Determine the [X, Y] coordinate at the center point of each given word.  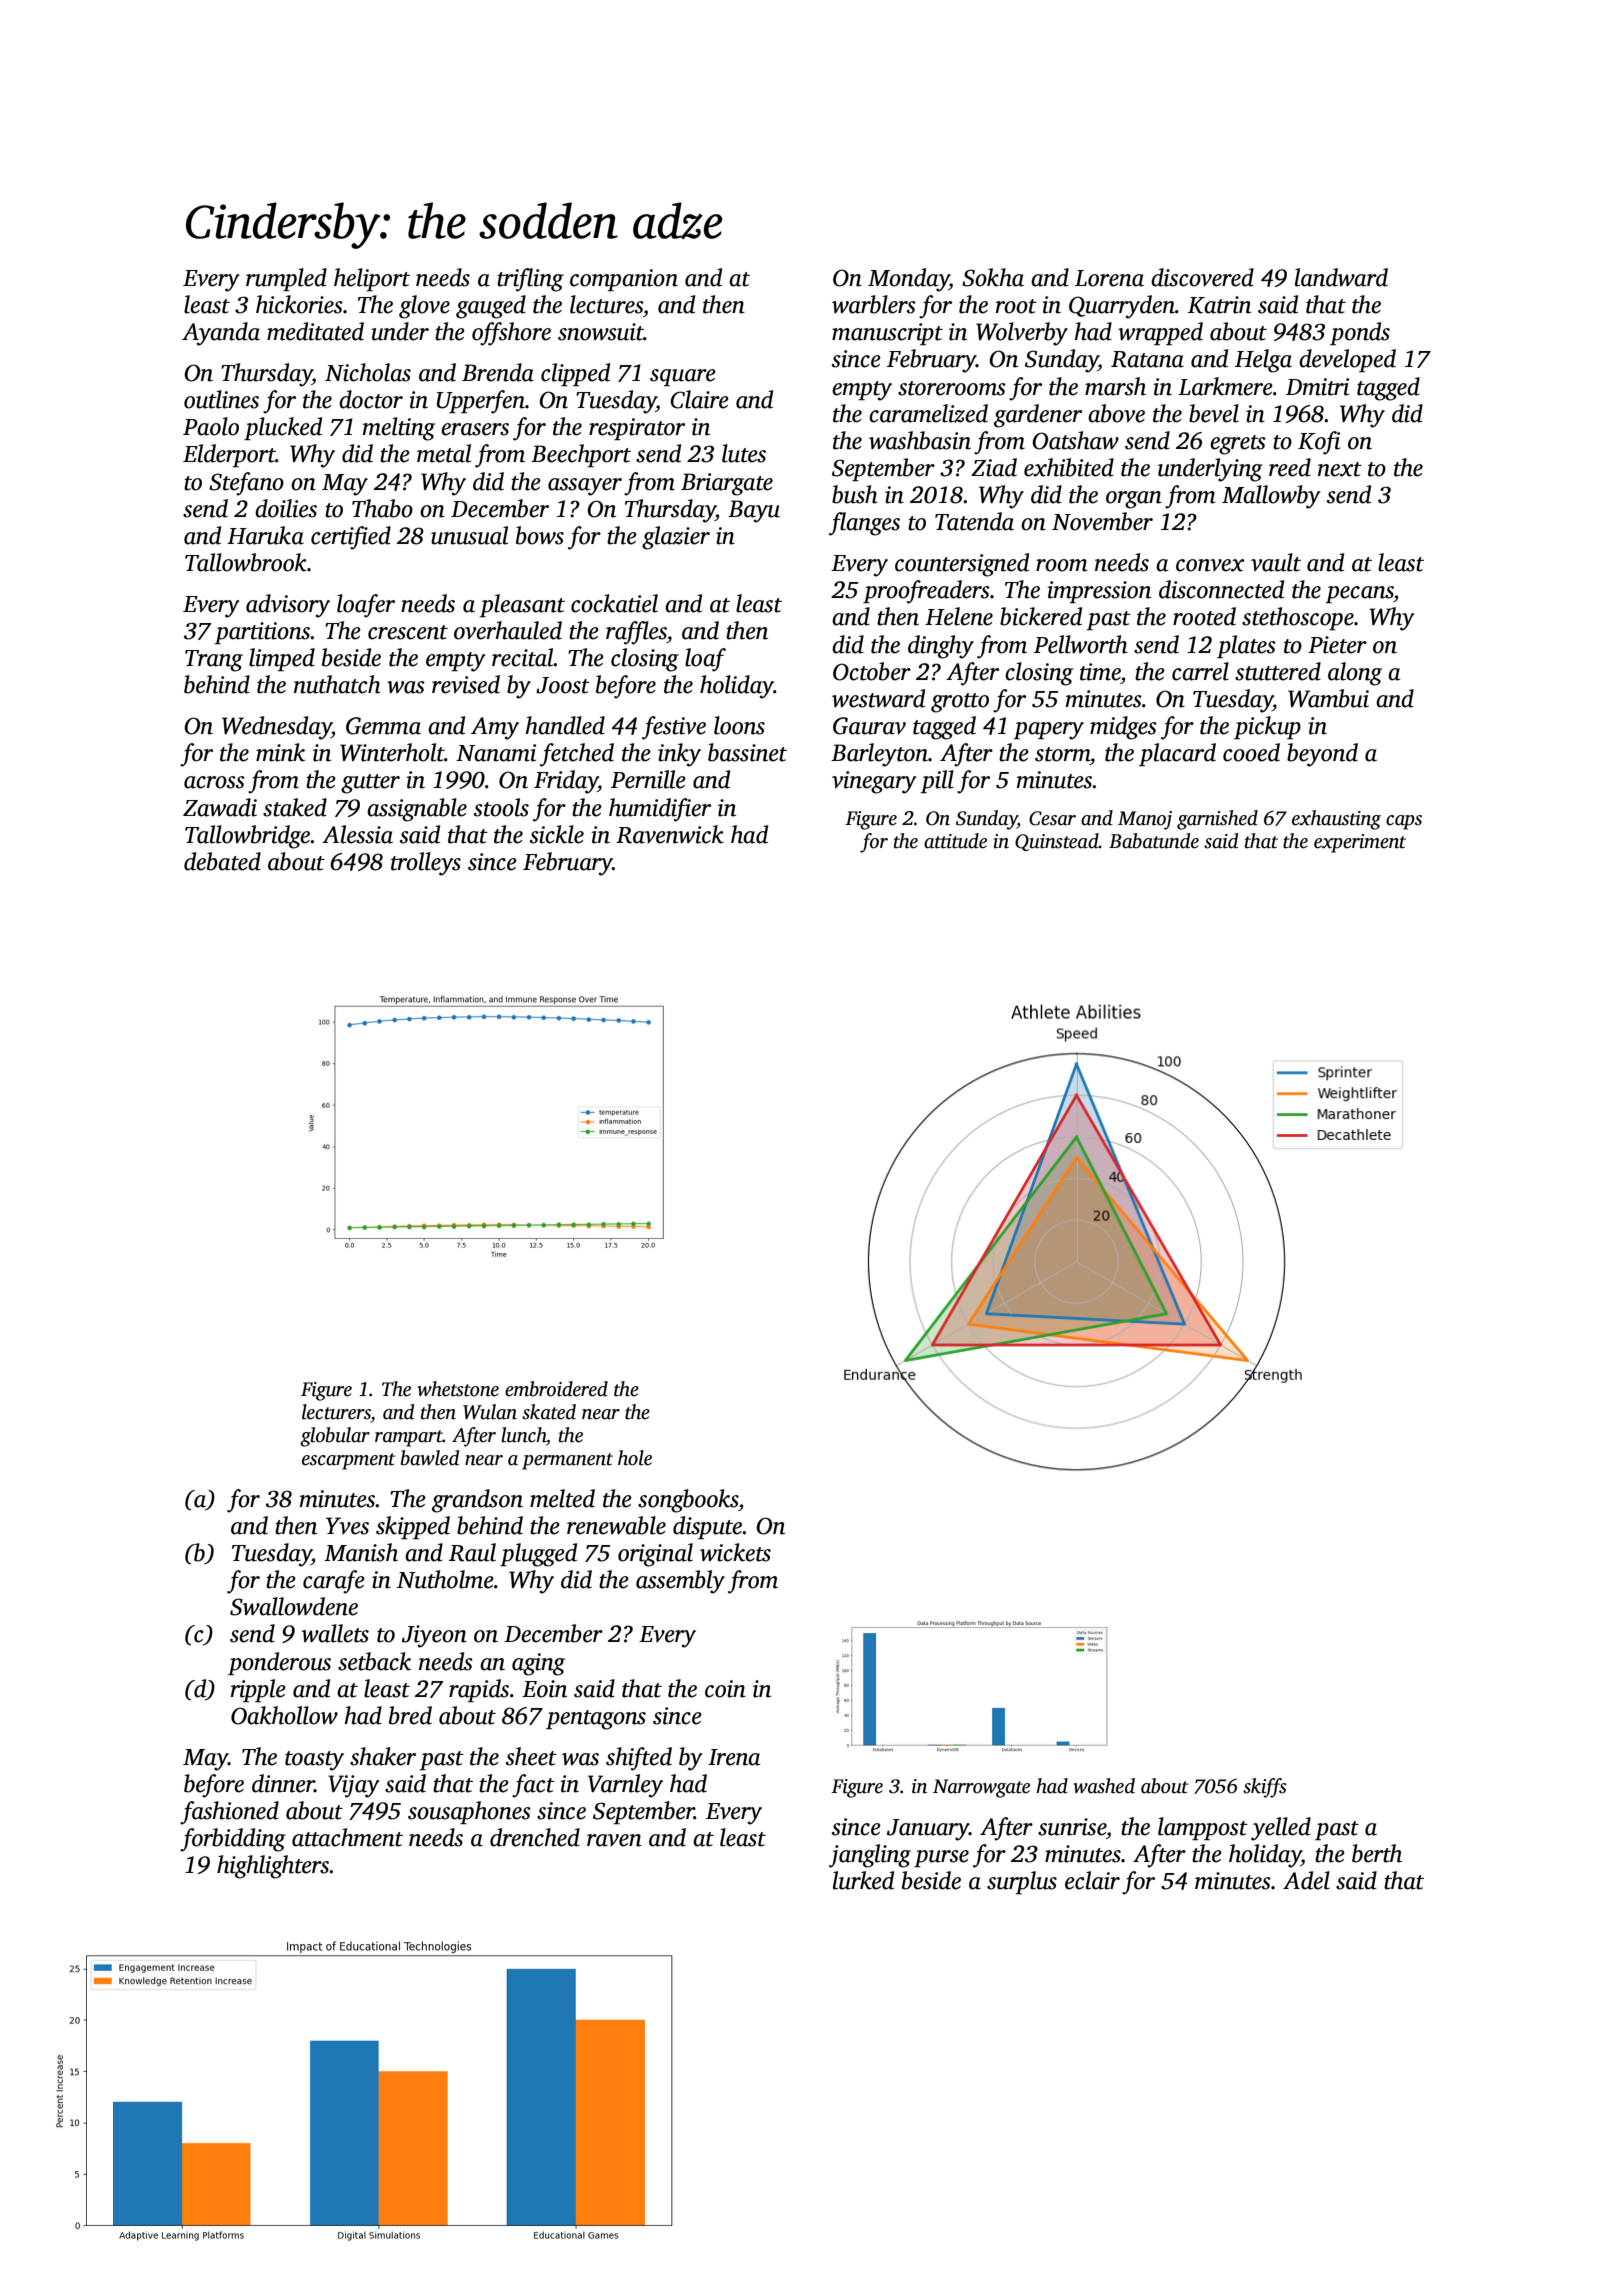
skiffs [1265, 1788]
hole [635, 1458]
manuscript [887, 334]
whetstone [458, 1389]
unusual [469, 535]
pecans [1360, 594]
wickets [735, 1552]
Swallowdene [294, 1606]
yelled [1281, 1829]
